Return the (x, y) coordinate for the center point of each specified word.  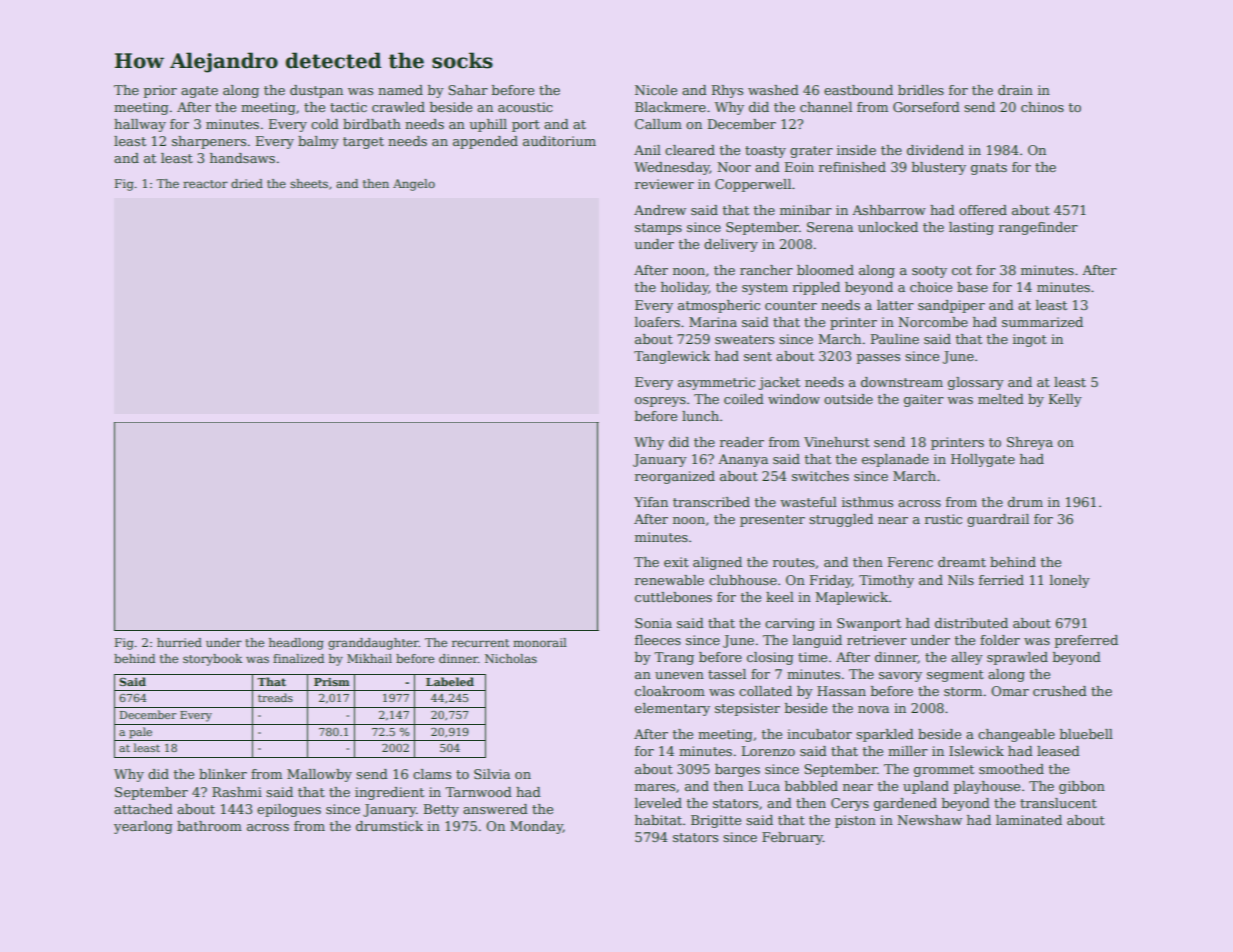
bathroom (209, 826)
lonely (1070, 581)
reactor (205, 184)
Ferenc (910, 562)
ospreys (660, 402)
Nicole (656, 90)
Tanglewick (672, 357)
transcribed (711, 502)
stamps (658, 229)
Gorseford (926, 107)
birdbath (372, 124)
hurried (179, 642)
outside (848, 399)
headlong (296, 644)
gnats (989, 169)
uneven (679, 675)
